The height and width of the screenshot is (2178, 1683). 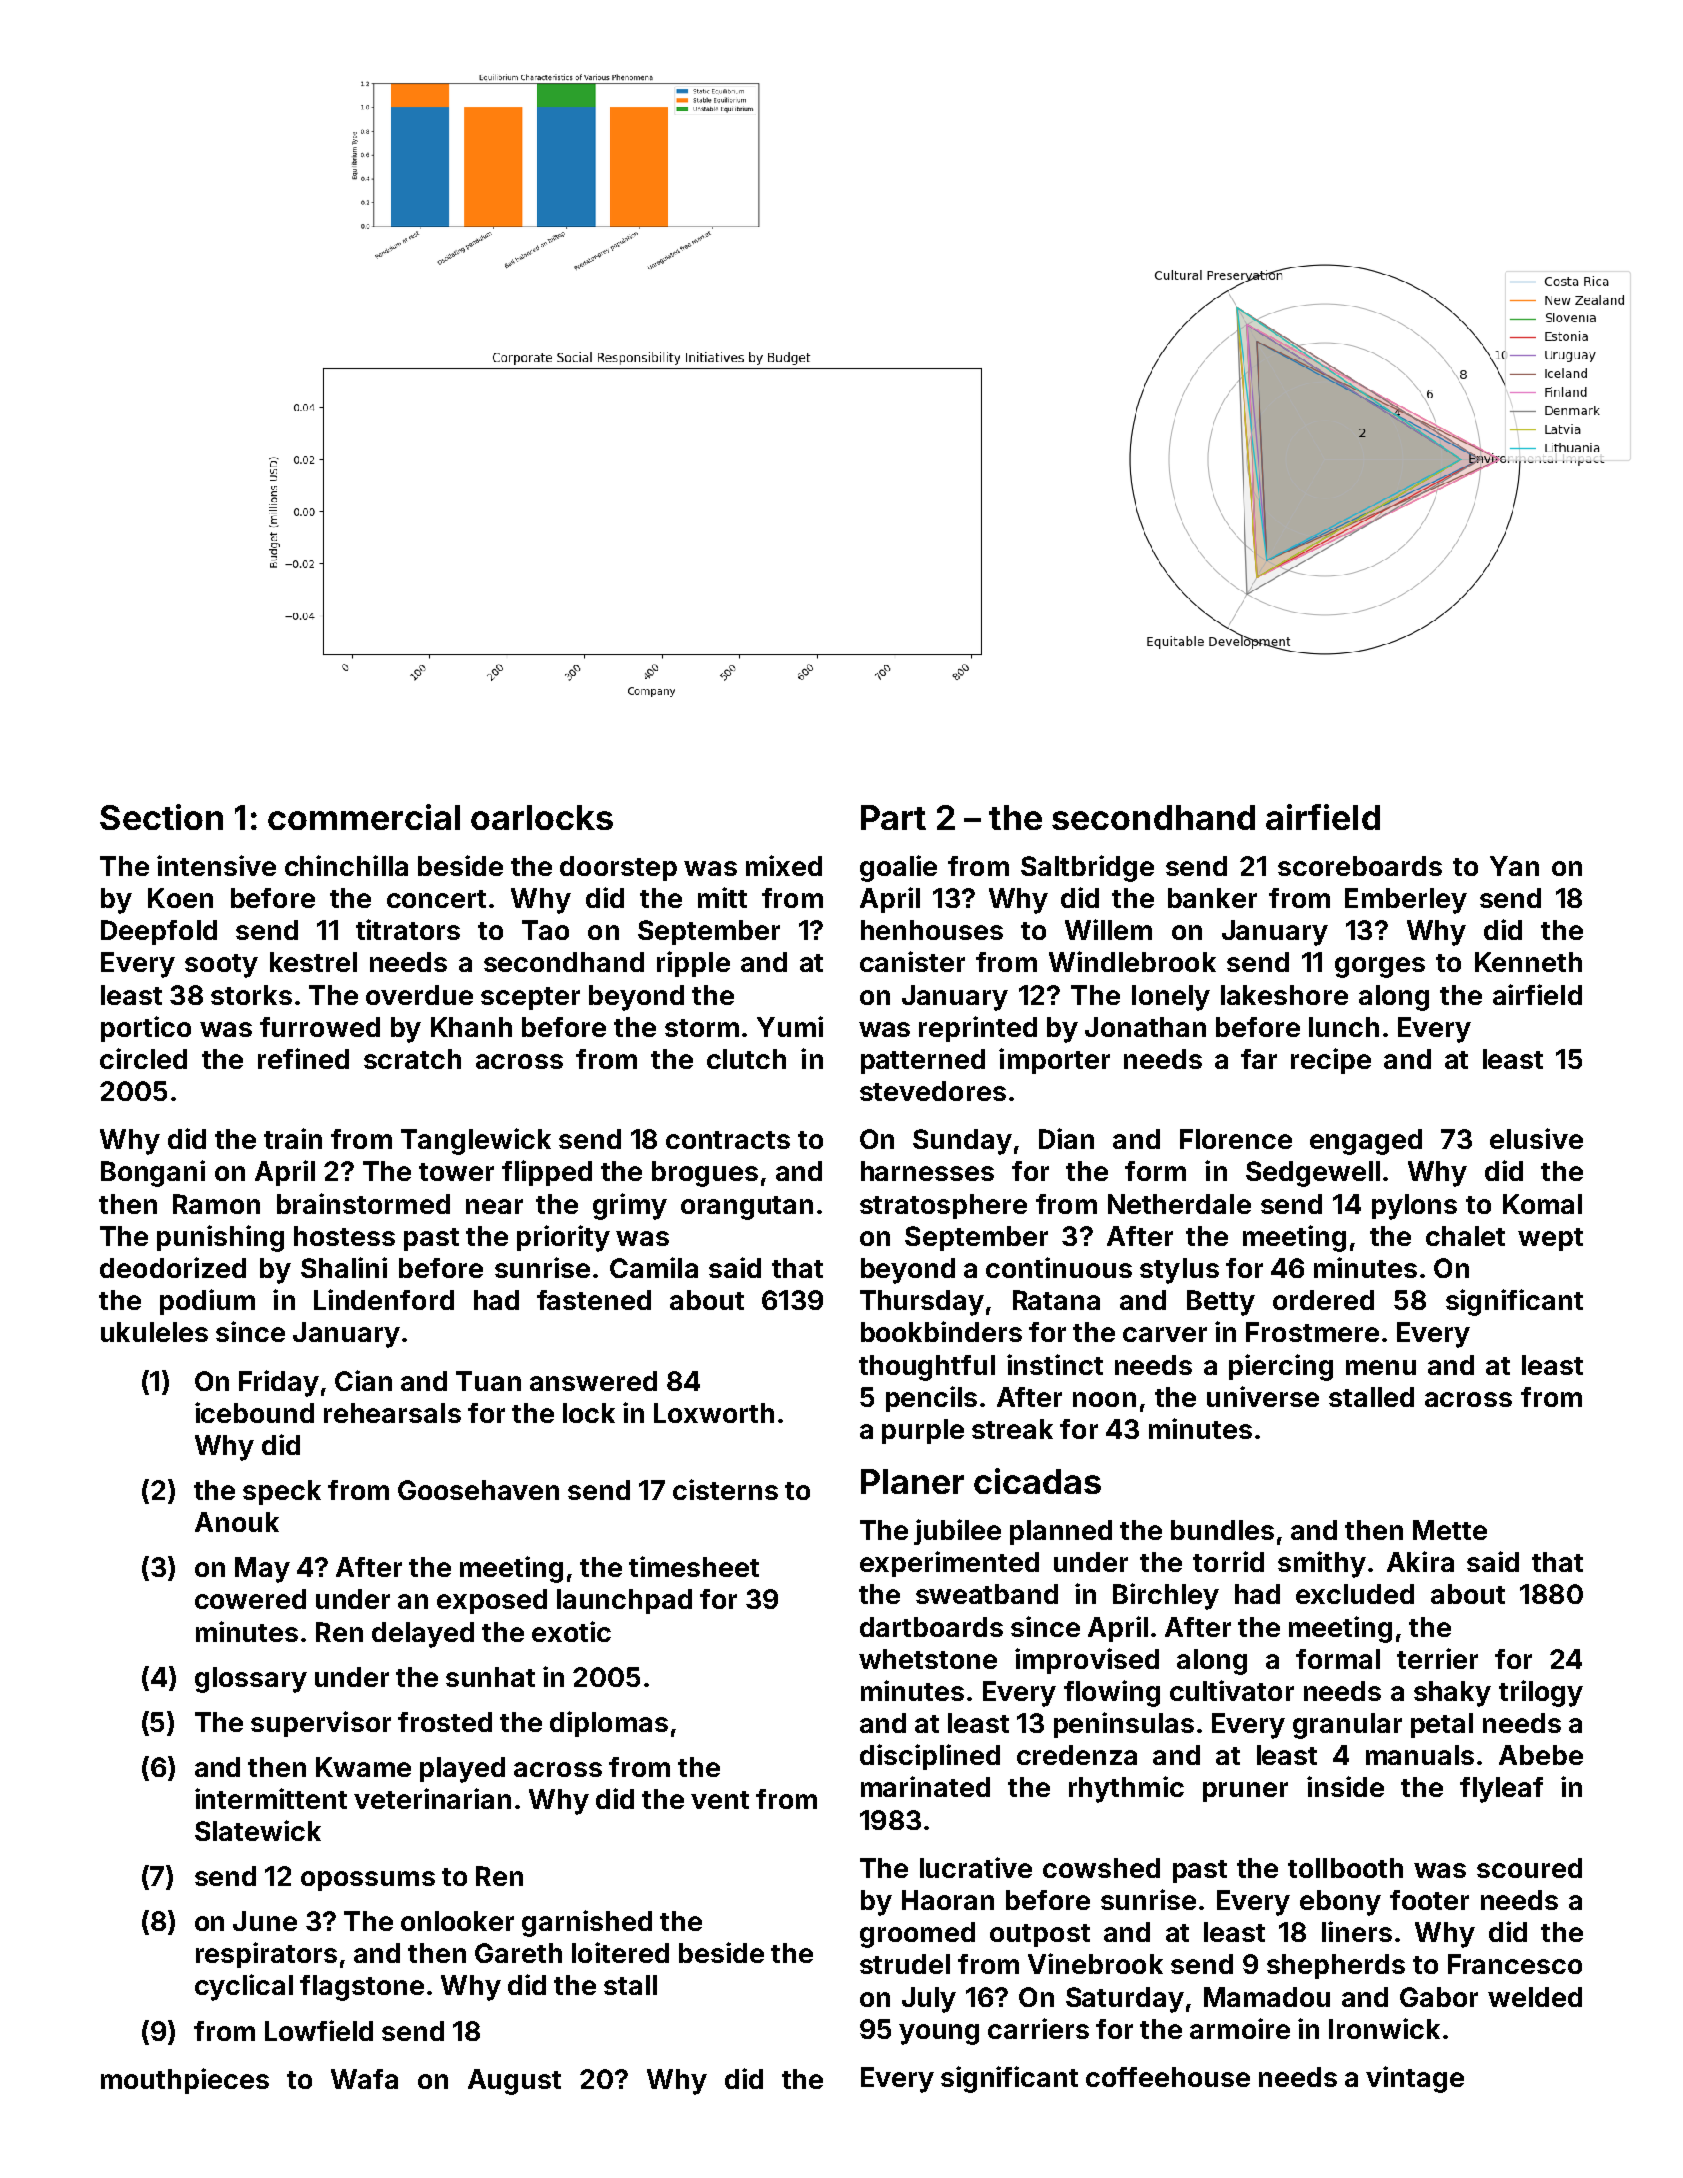 I want to click on Wafa, so click(x=364, y=2079).
